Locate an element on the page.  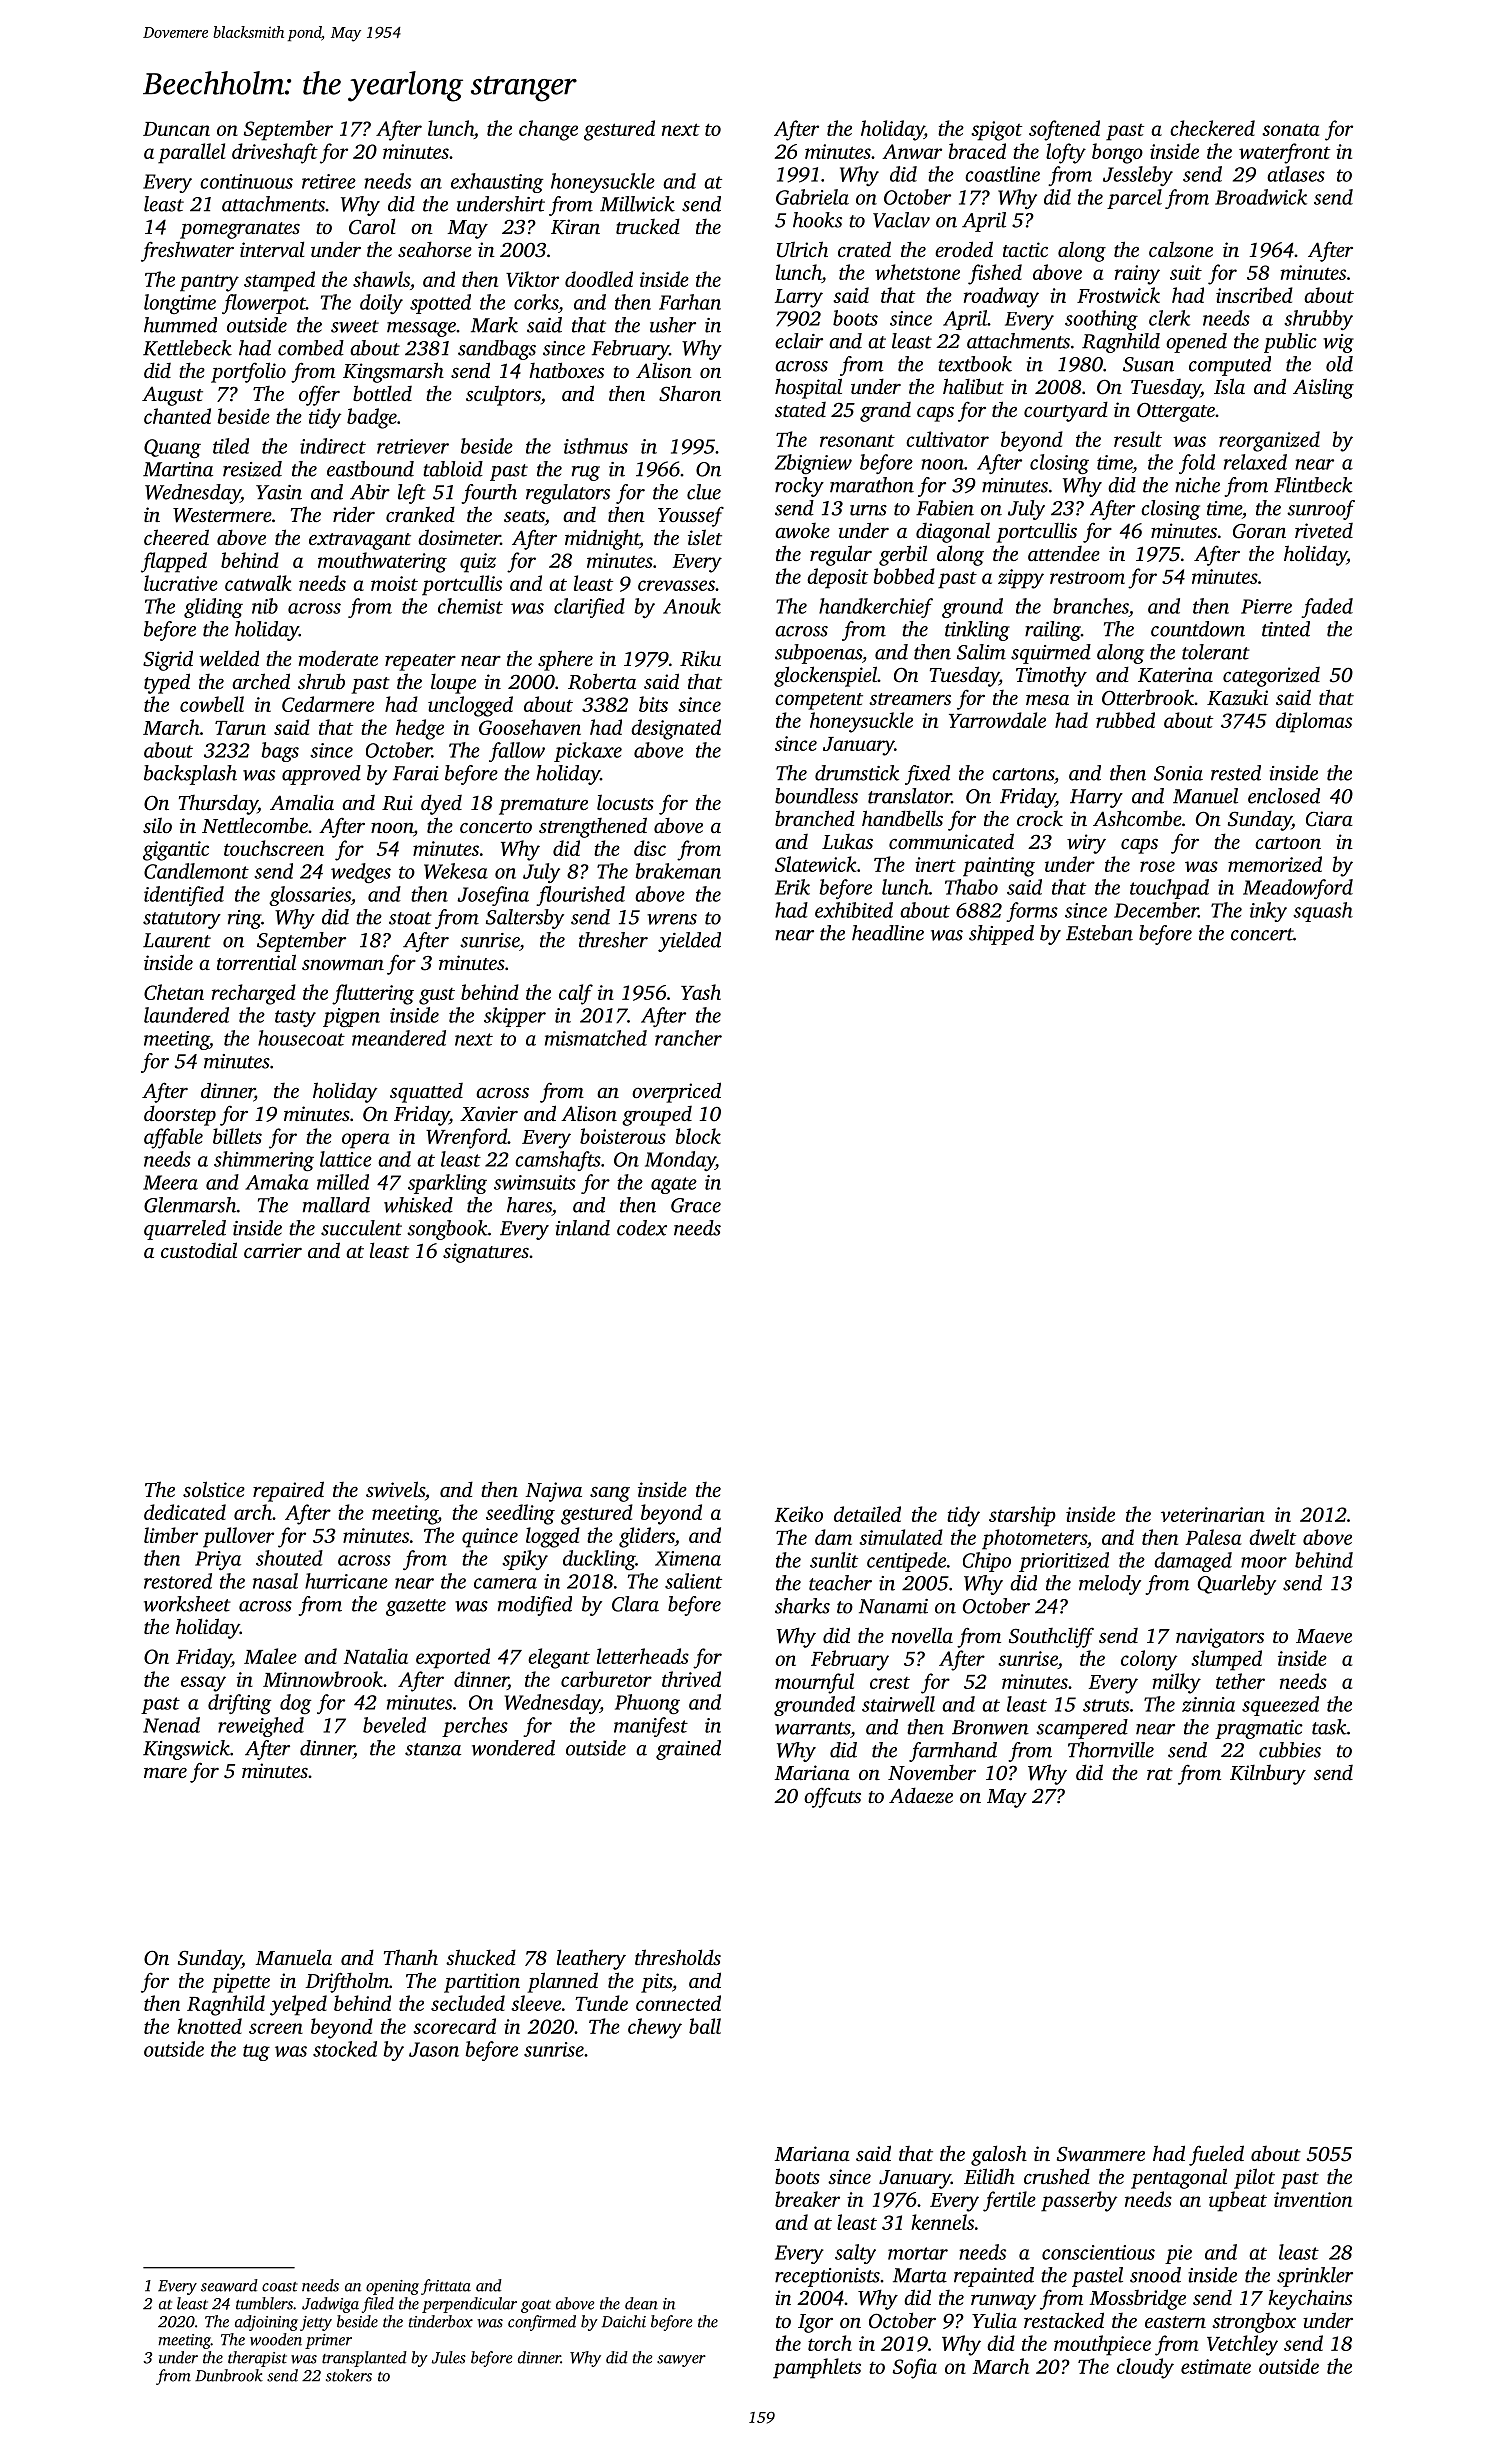
continuous is located at coordinates (246, 181).
